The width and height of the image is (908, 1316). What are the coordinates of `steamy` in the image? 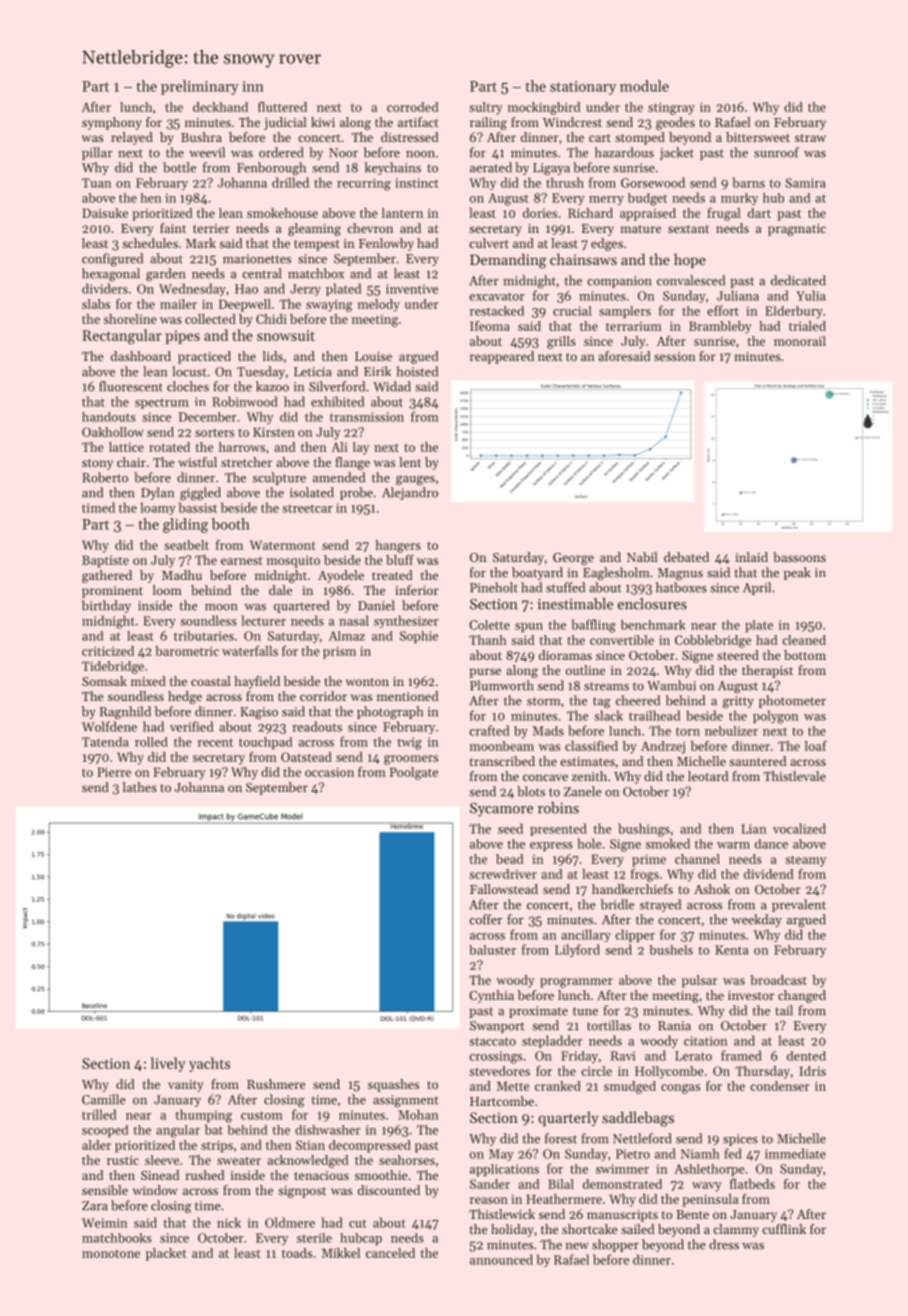 It's located at (805, 861).
